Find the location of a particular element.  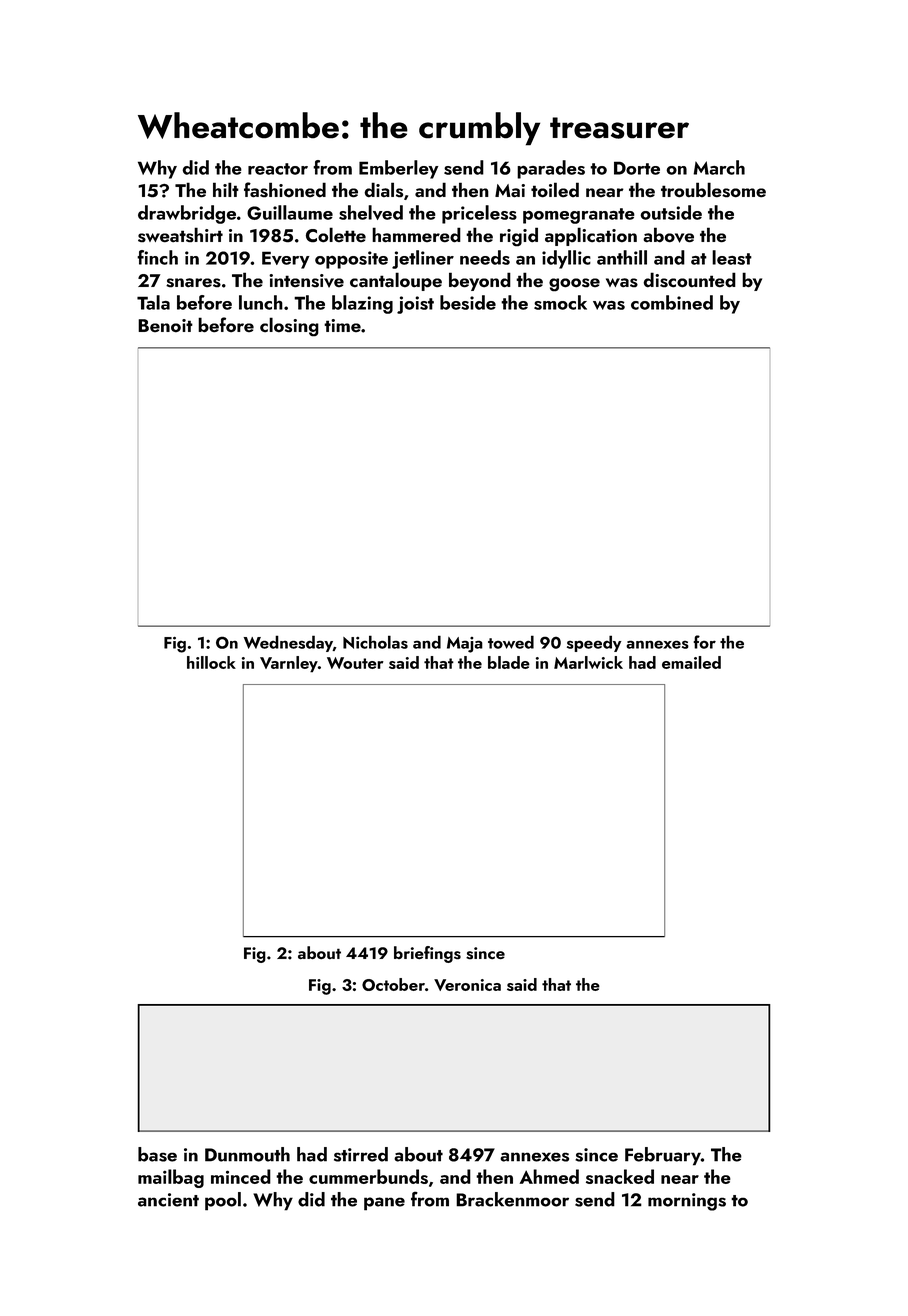

base is located at coordinates (157, 1154).
